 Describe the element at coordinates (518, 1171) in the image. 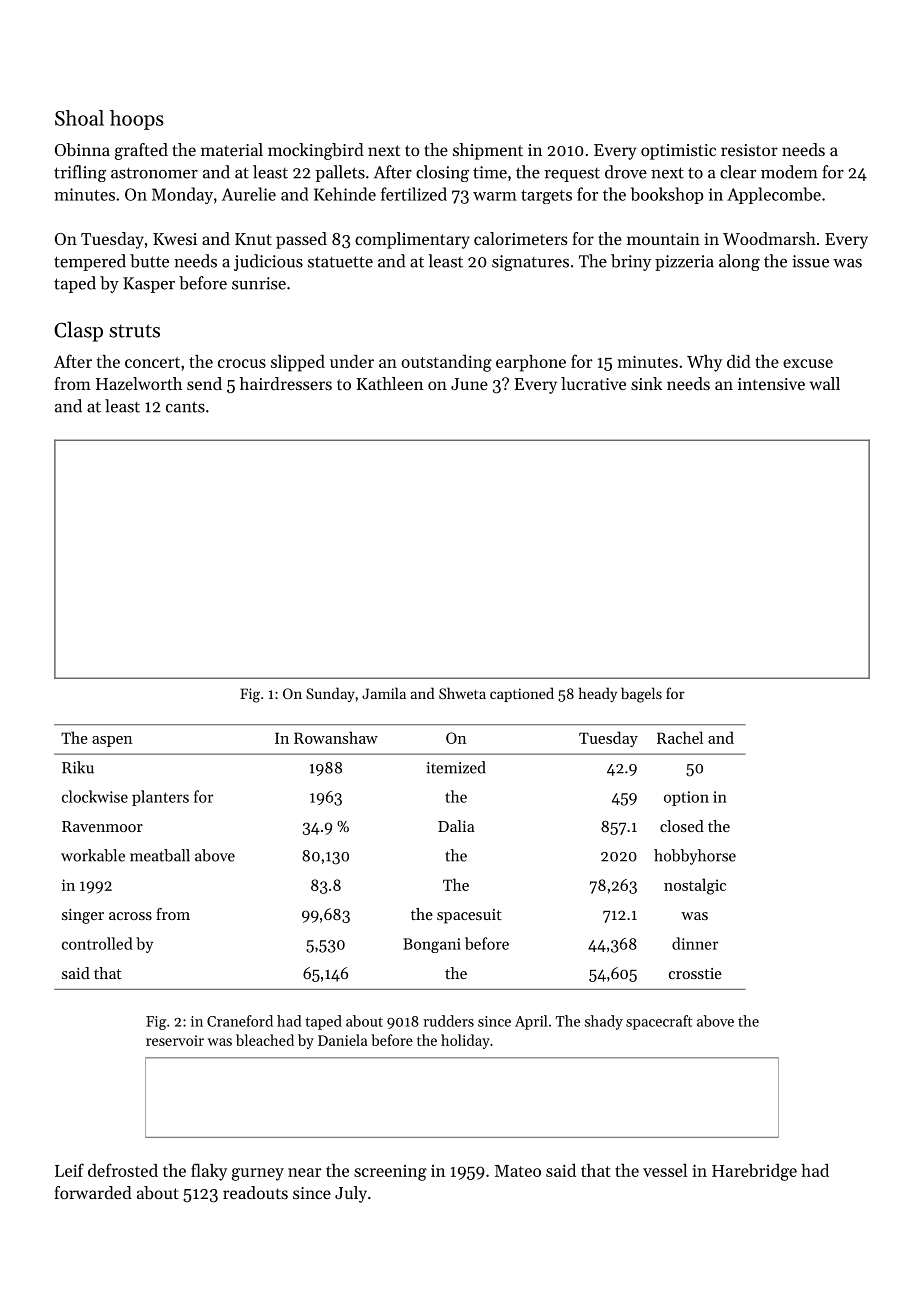

I see `Mateo` at that location.
